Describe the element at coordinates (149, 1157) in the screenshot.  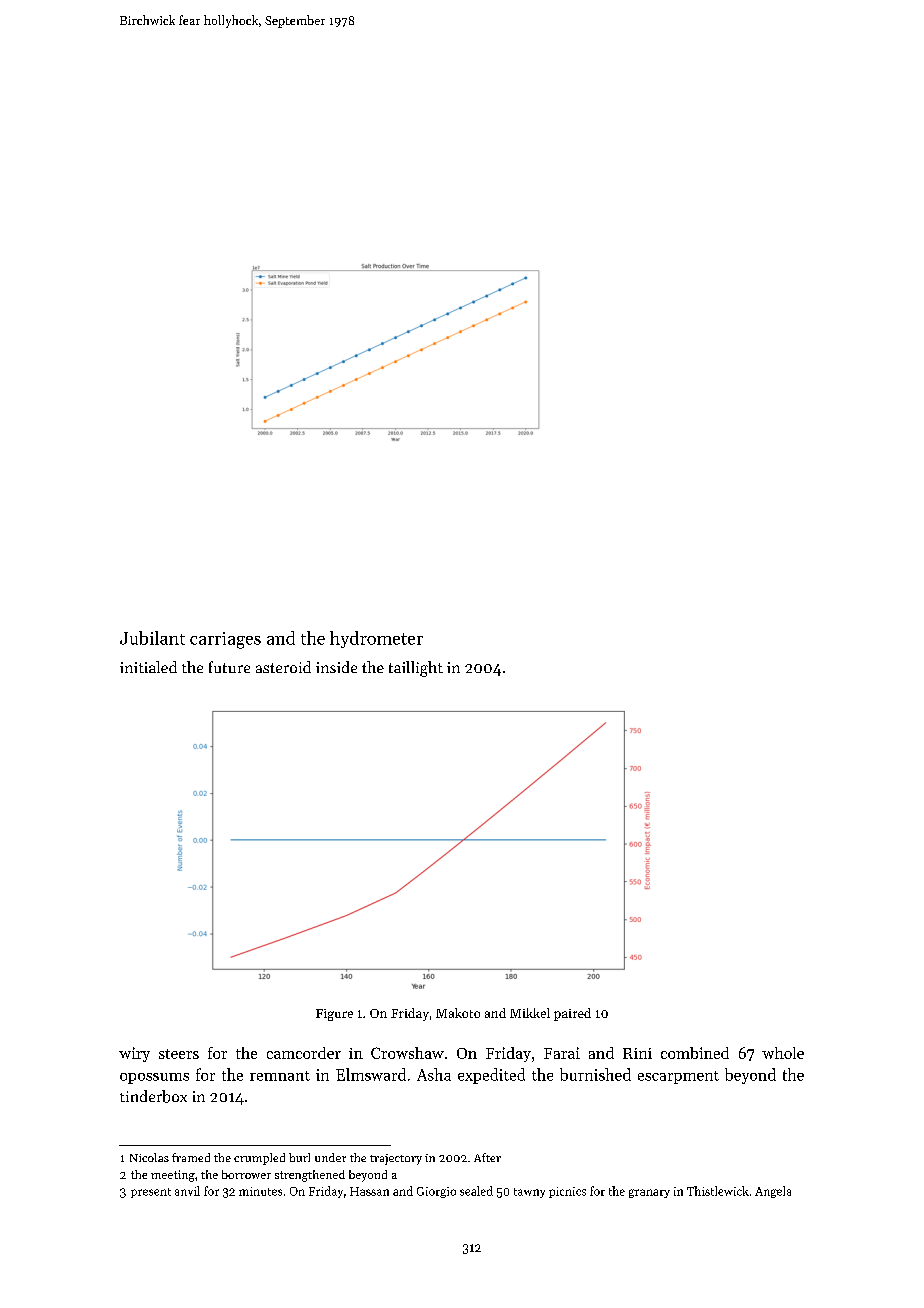
I see `Nicolas` at that location.
